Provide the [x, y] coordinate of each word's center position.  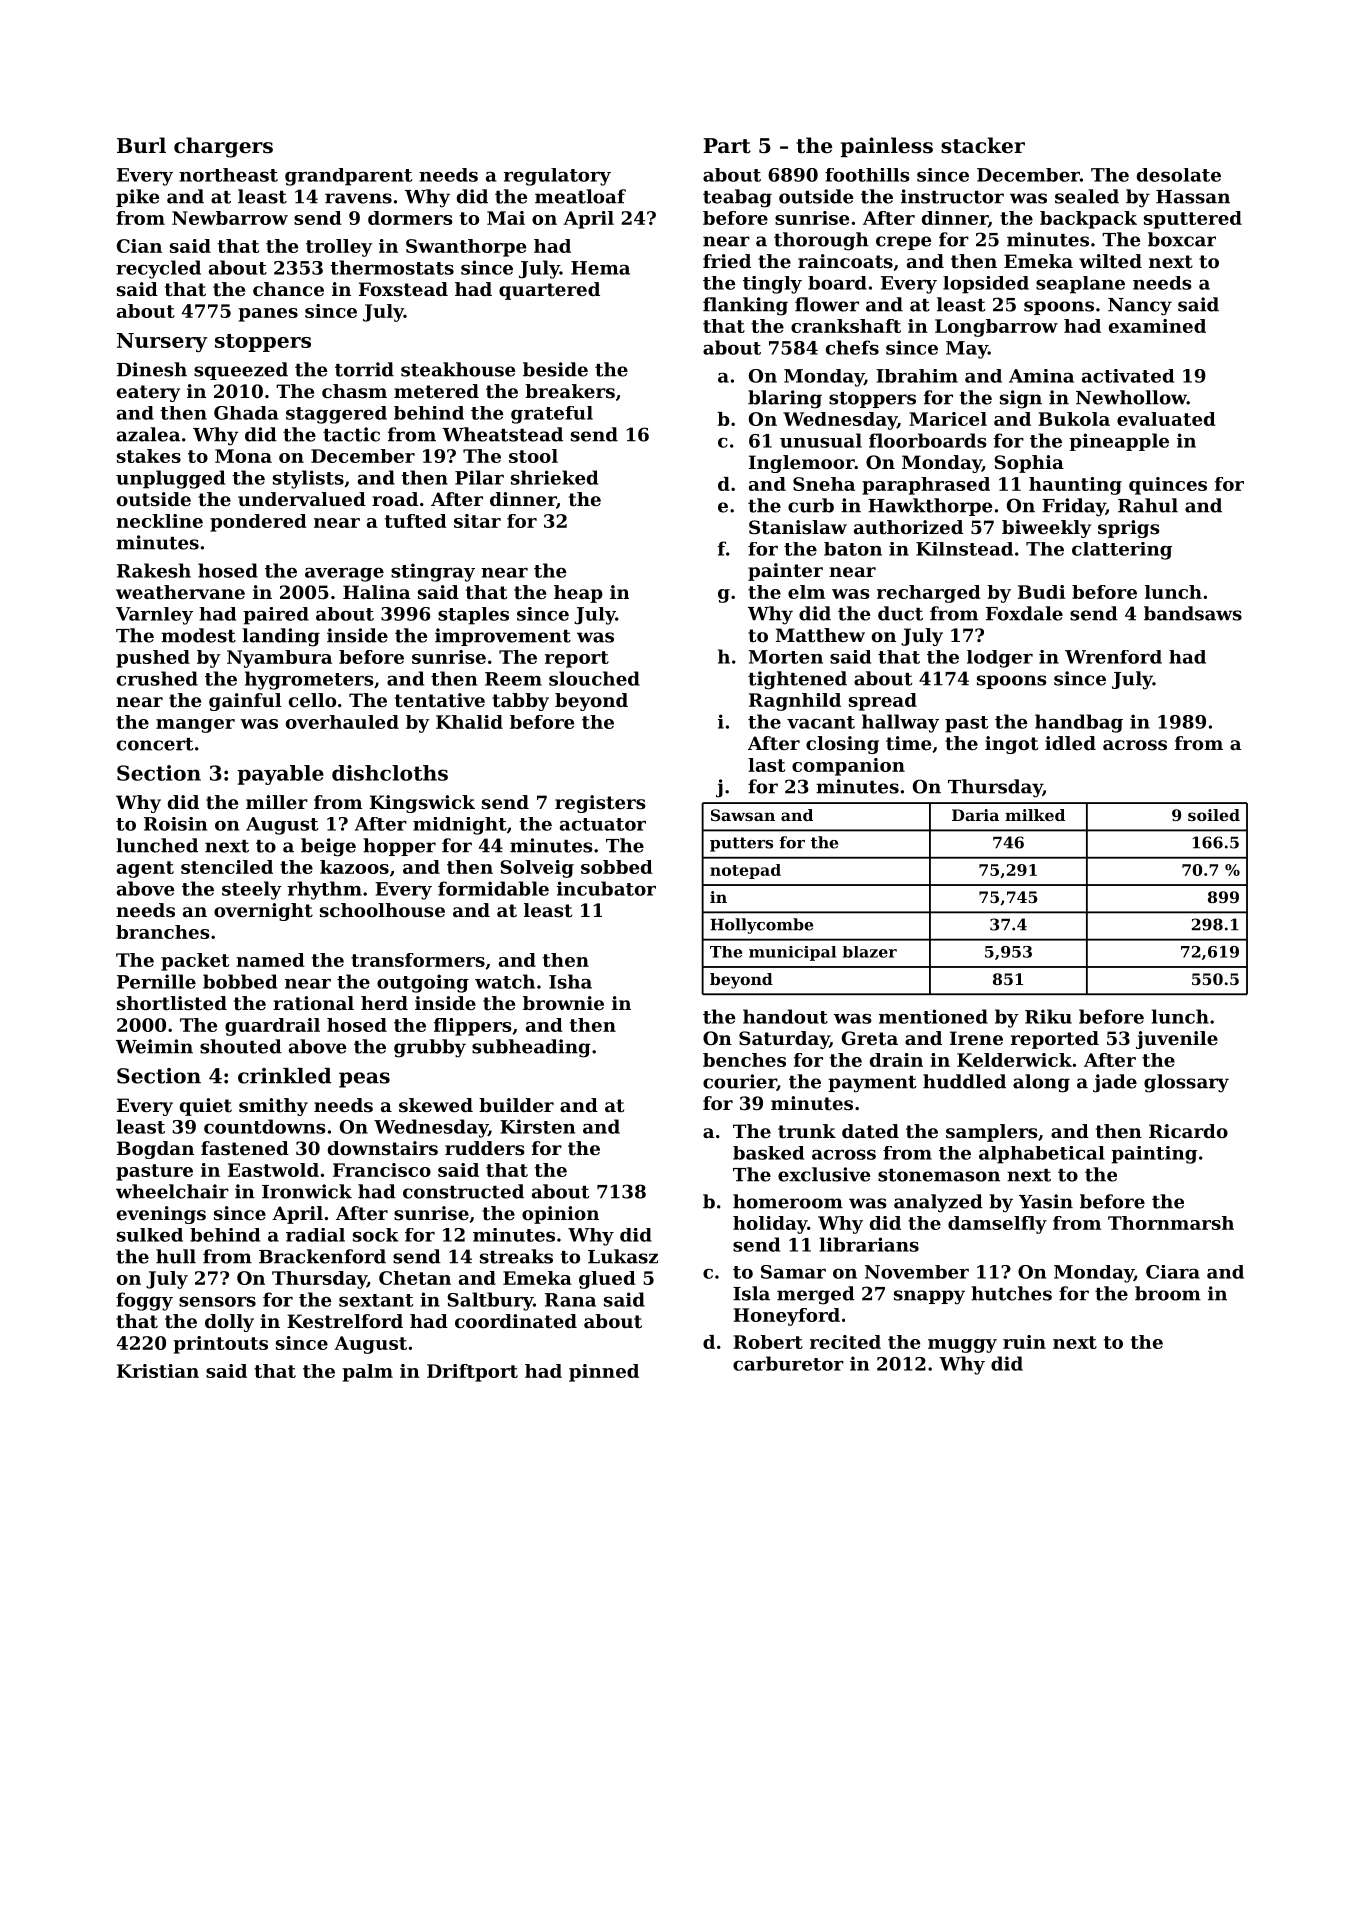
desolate [1179, 175]
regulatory [557, 177]
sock [376, 1235]
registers [600, 804]
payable [280, 775]
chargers [223, 147]
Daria [975, 815]
